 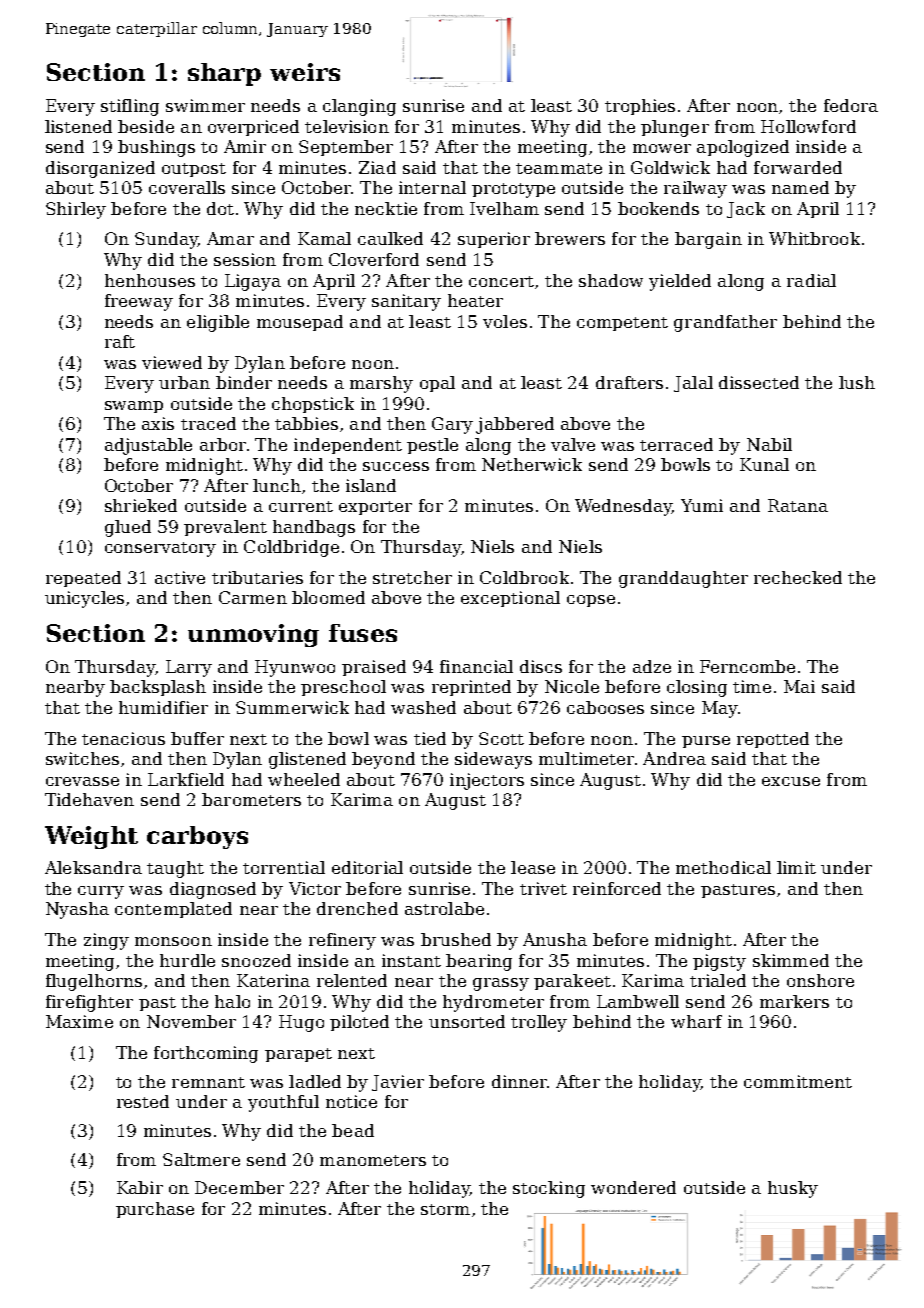 What do you see at coordinates (549, 1189) in the screenshot?
I see `stocking` at bounding box center [549, 1189].
